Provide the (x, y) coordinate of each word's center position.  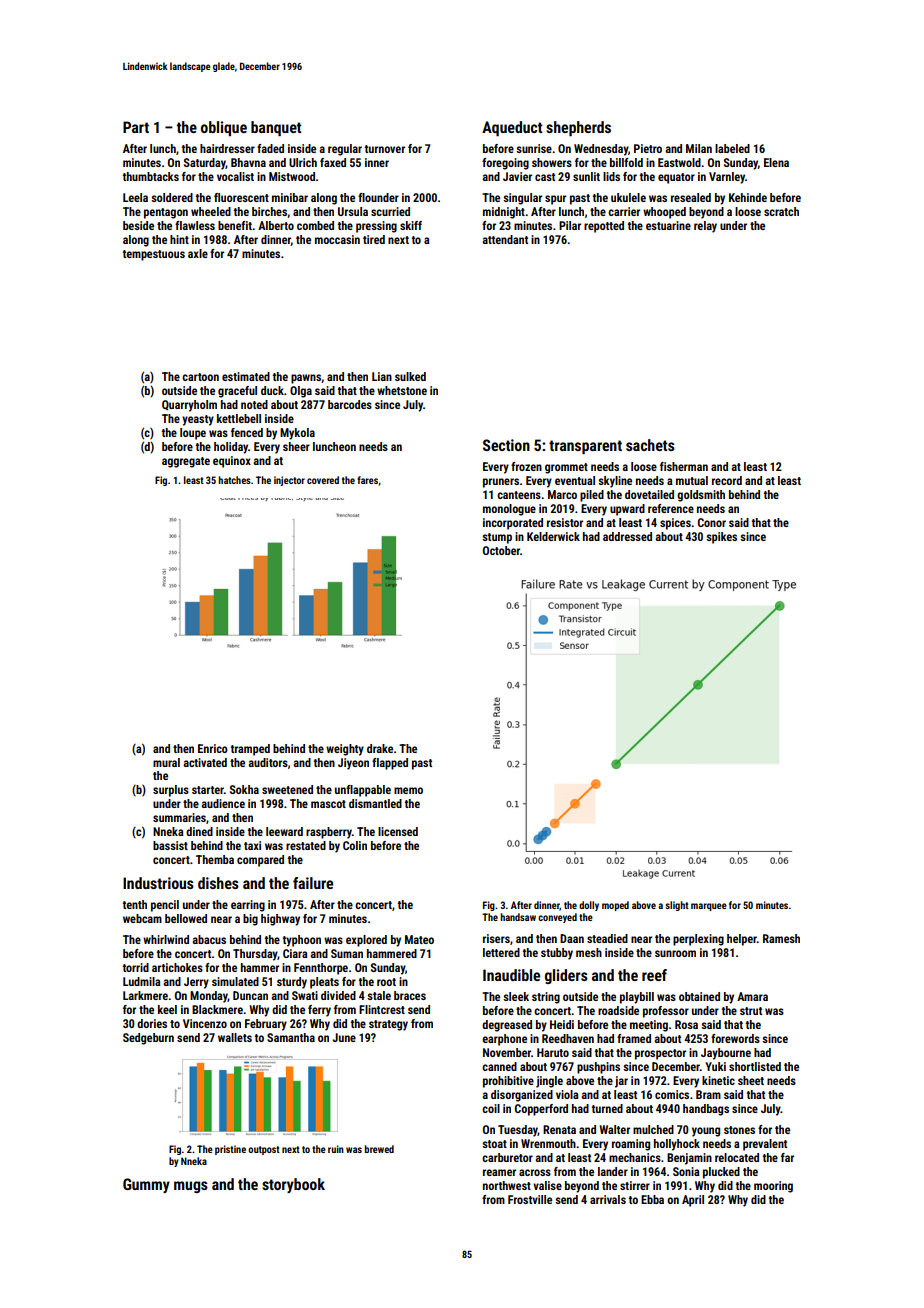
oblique (224, 128)
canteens (519, 495)
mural (166, 762)
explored (366, 941)
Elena (776, 162)
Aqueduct (512, 128)
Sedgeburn (148, 1039)
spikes (721, 538)
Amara (752, 996)
